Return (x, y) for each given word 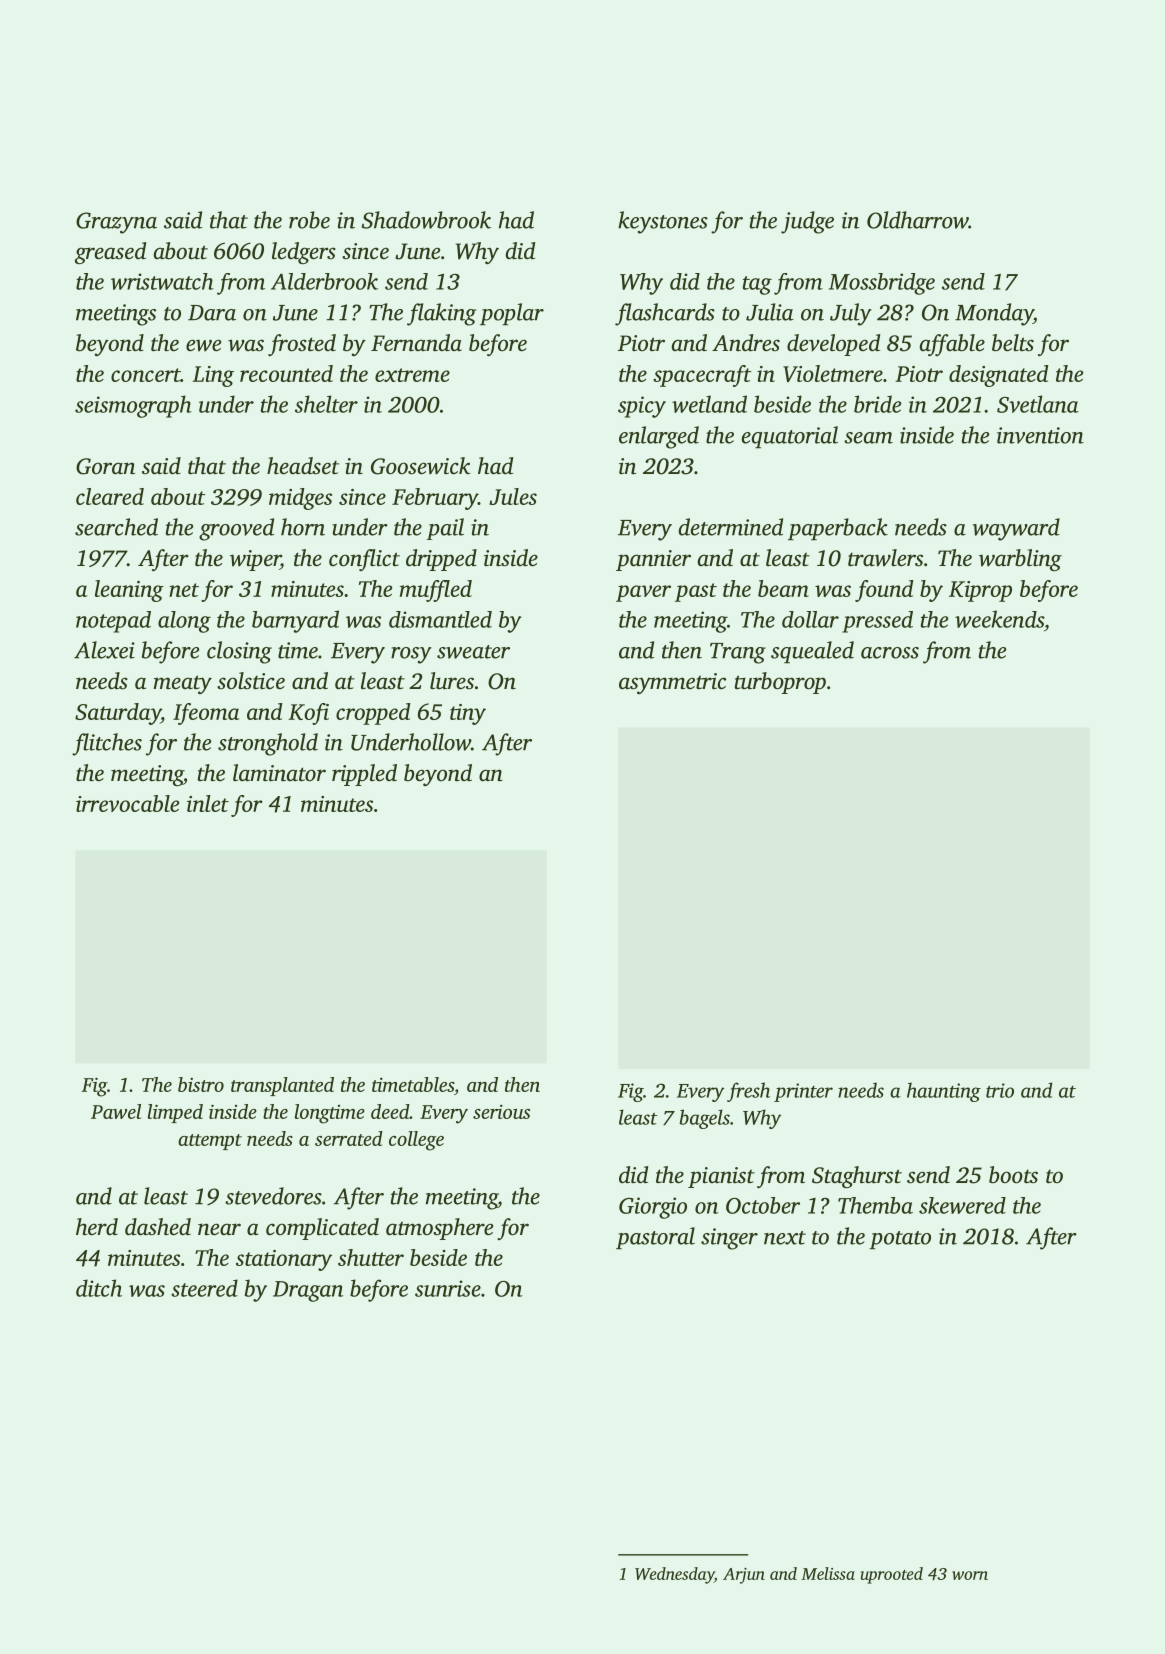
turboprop (780, 683)
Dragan (308, 1291)
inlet (208, 803)
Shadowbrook (426, 220)
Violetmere (833, 373)
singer (729, 1239)
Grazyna (116, 223)
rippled (364, 775)
